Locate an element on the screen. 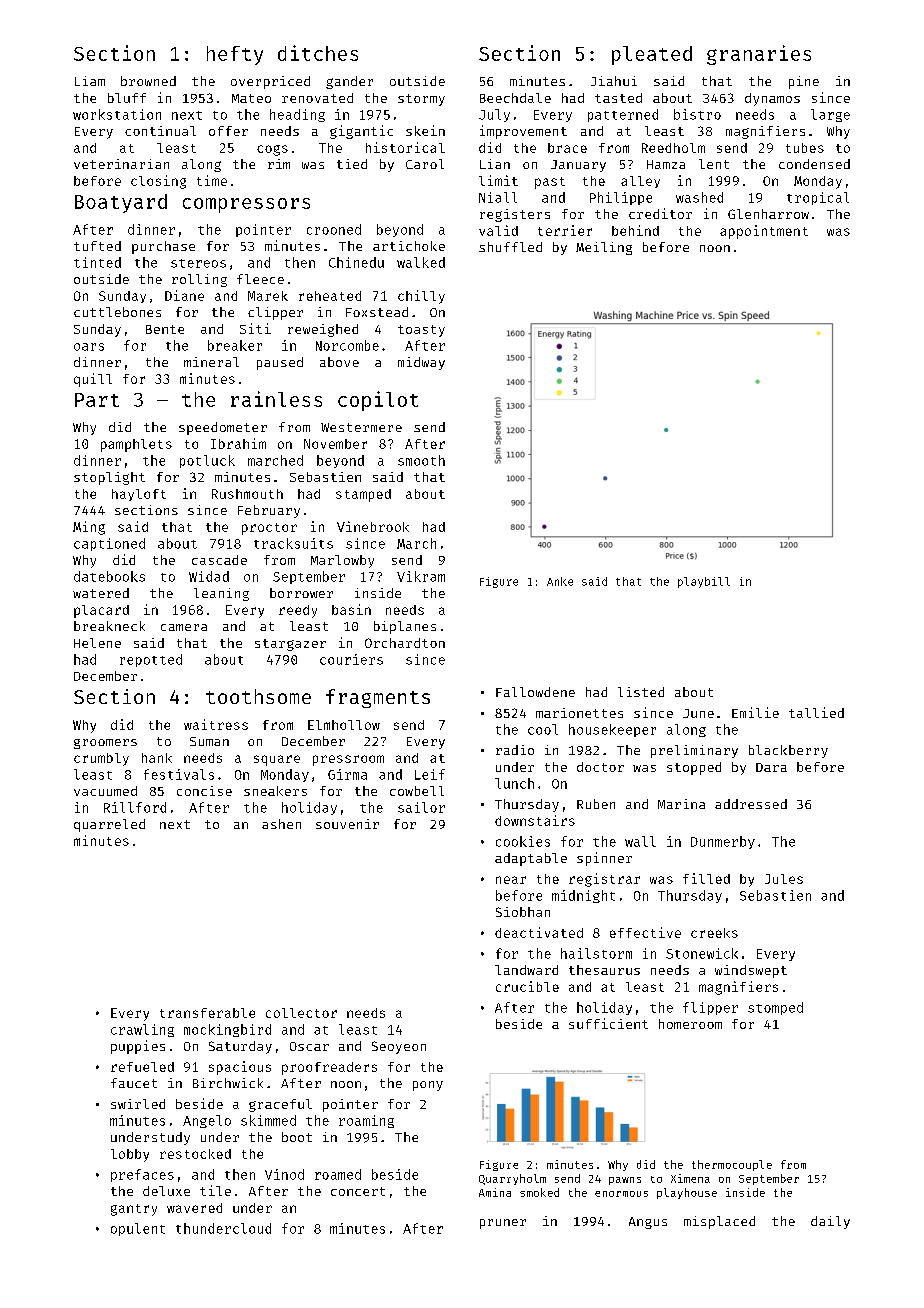 This screenshot has height=1308, width=924. Marlowby is located at coordinates (342, 561).
